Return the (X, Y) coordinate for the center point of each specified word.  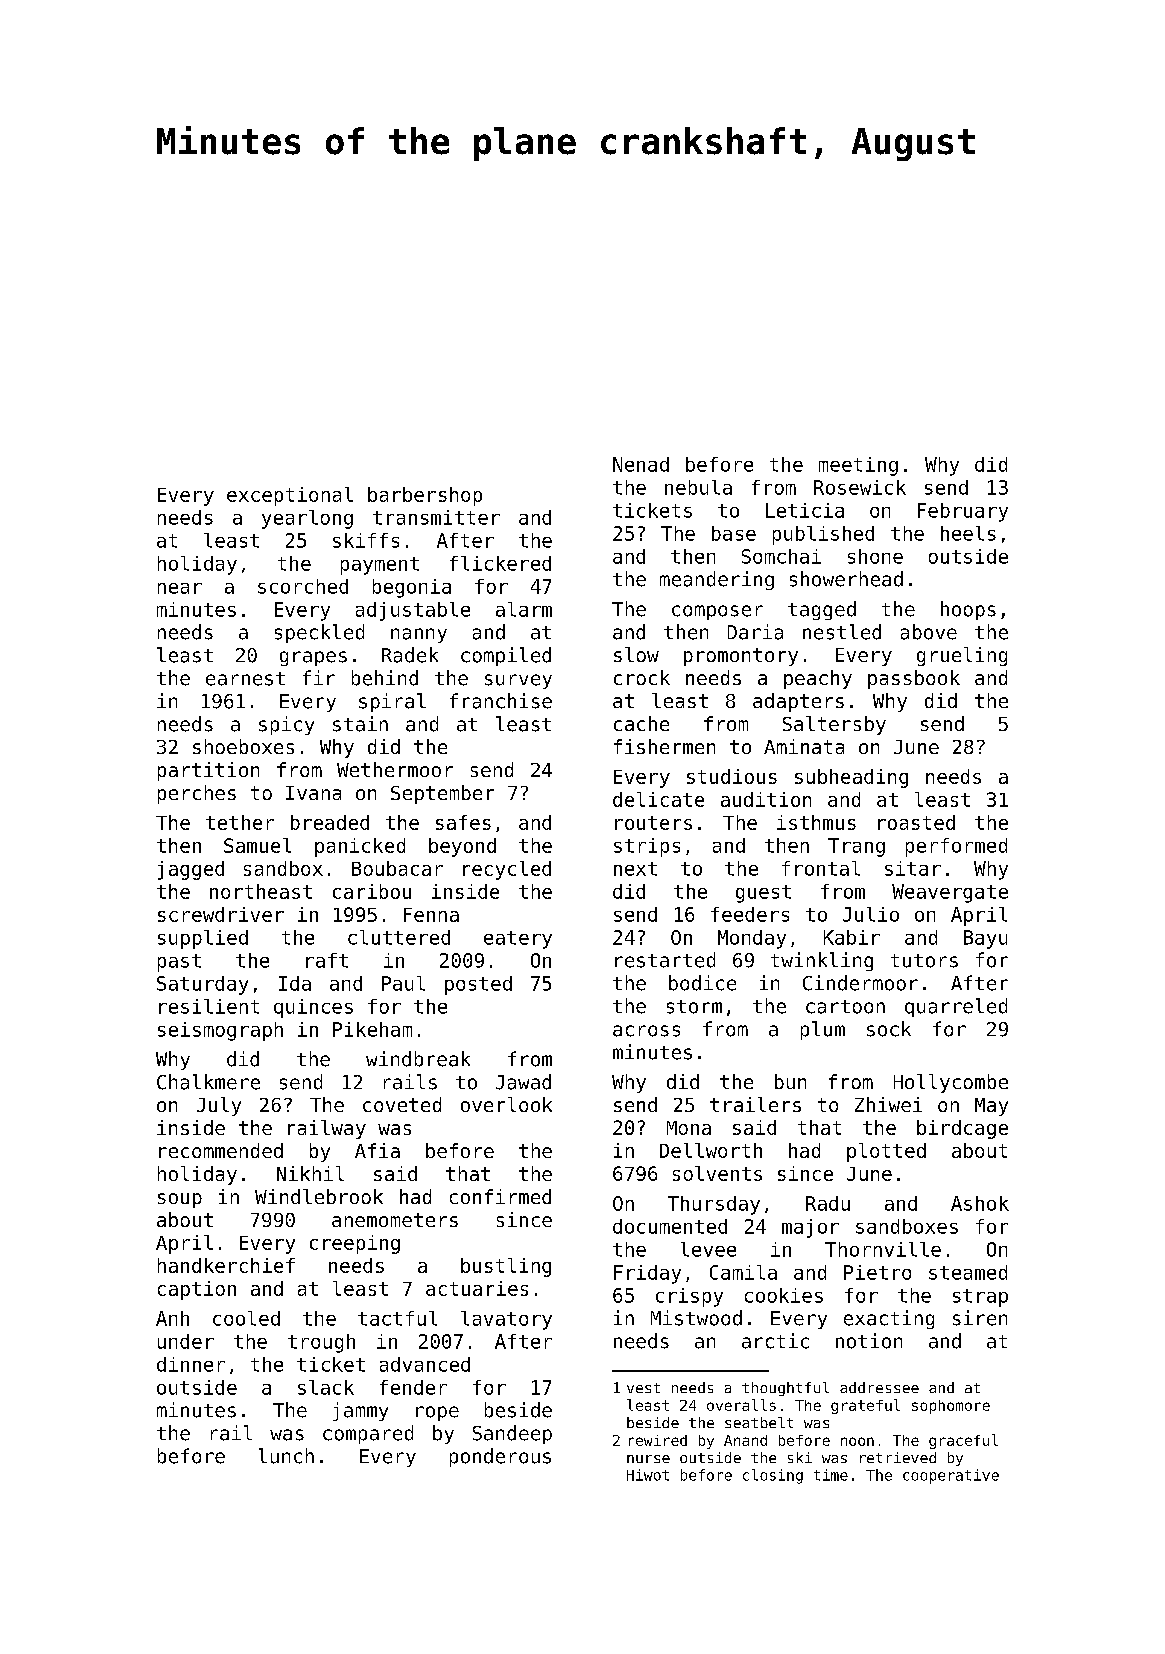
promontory (741, 657)
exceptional (290, 496)
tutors (924, 961)
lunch (286, 1456)
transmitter (436, 517)
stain (360, 724)
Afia (377, 1150)
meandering (717, 580)
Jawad (523, 1082)
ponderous (500, 1457)
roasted (916, 822)
